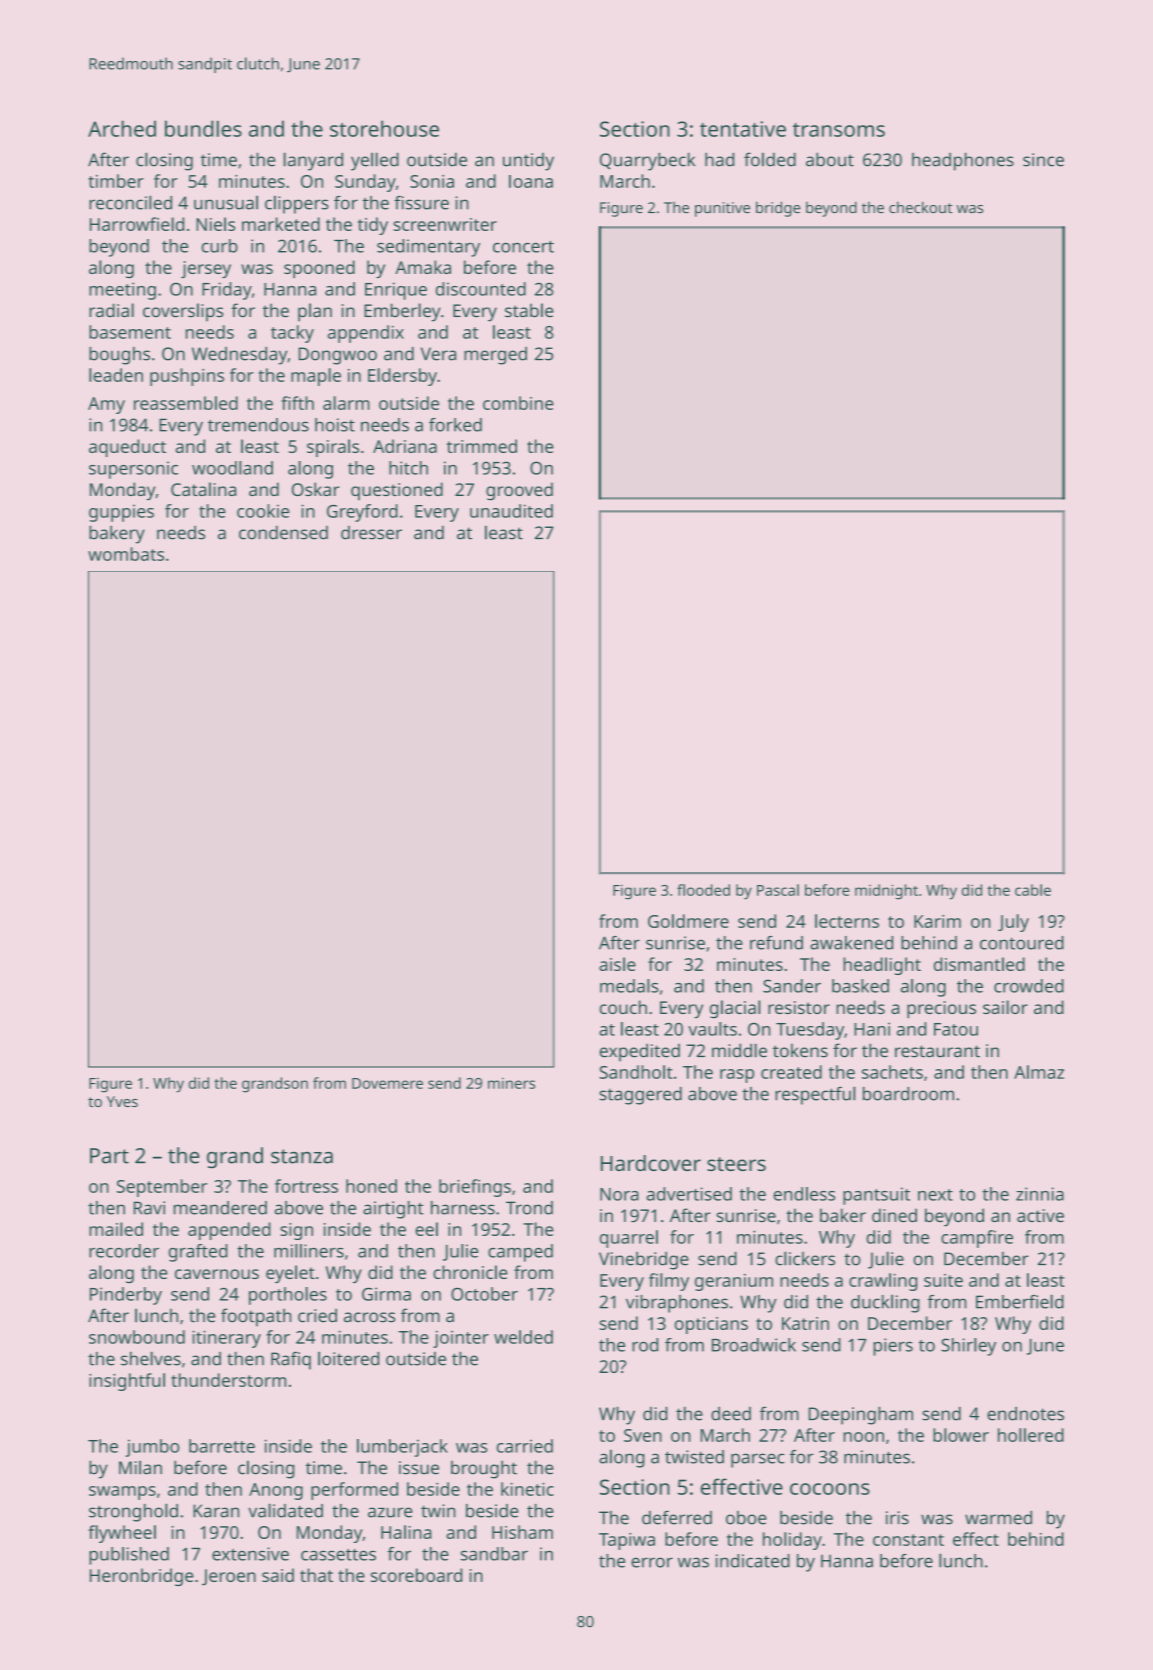 This screenshot has height=1670, width=1153. Describe the element at coordinates (278, 1575) in the screenshot. I see `said` at that location.
